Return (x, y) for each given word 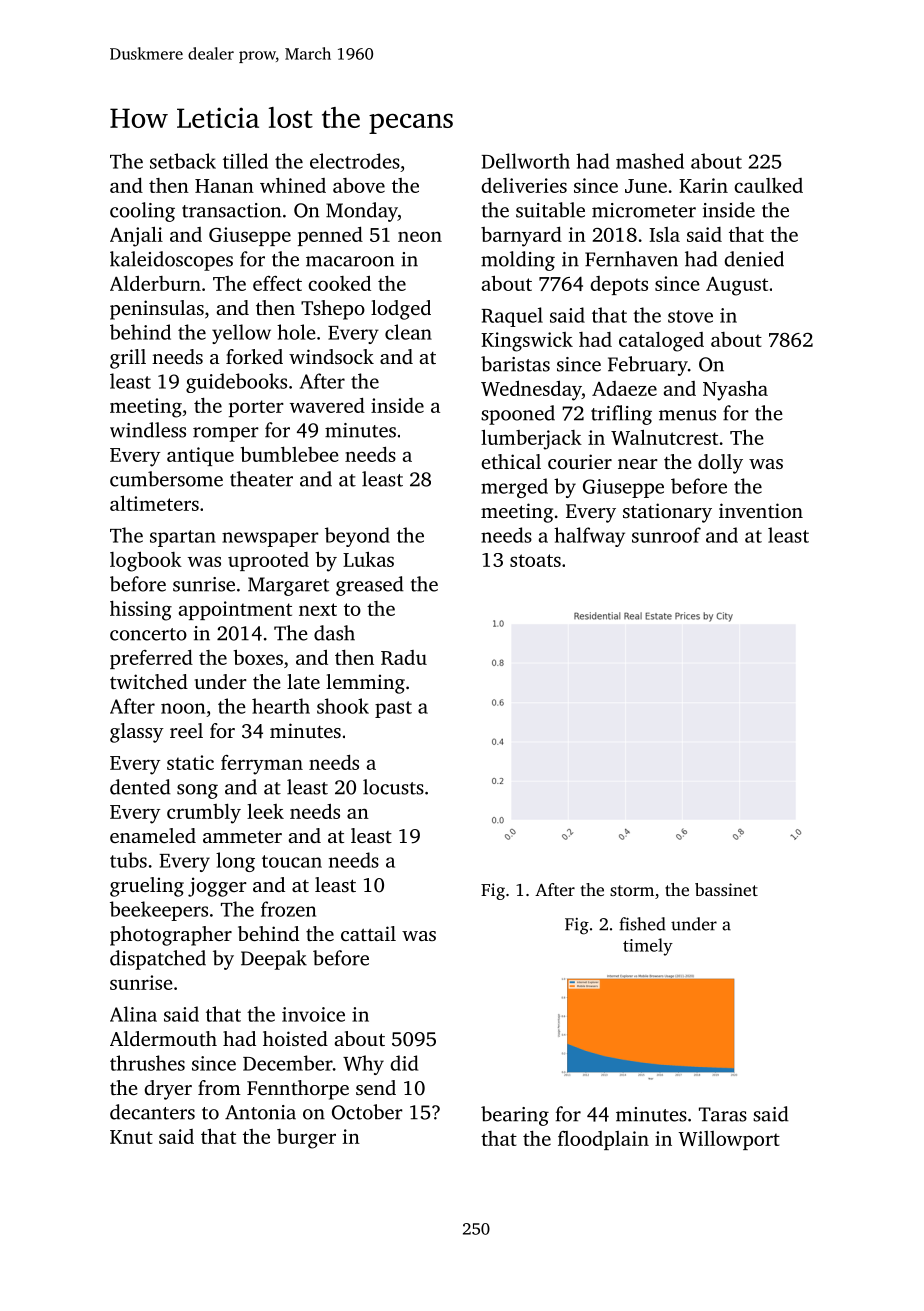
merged (514, 488)
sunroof (666, 535)
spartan (183, 538)
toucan (292, 861)
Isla (664, 234)
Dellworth (526, 161)
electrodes (355, 161)
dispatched (158, 960)
